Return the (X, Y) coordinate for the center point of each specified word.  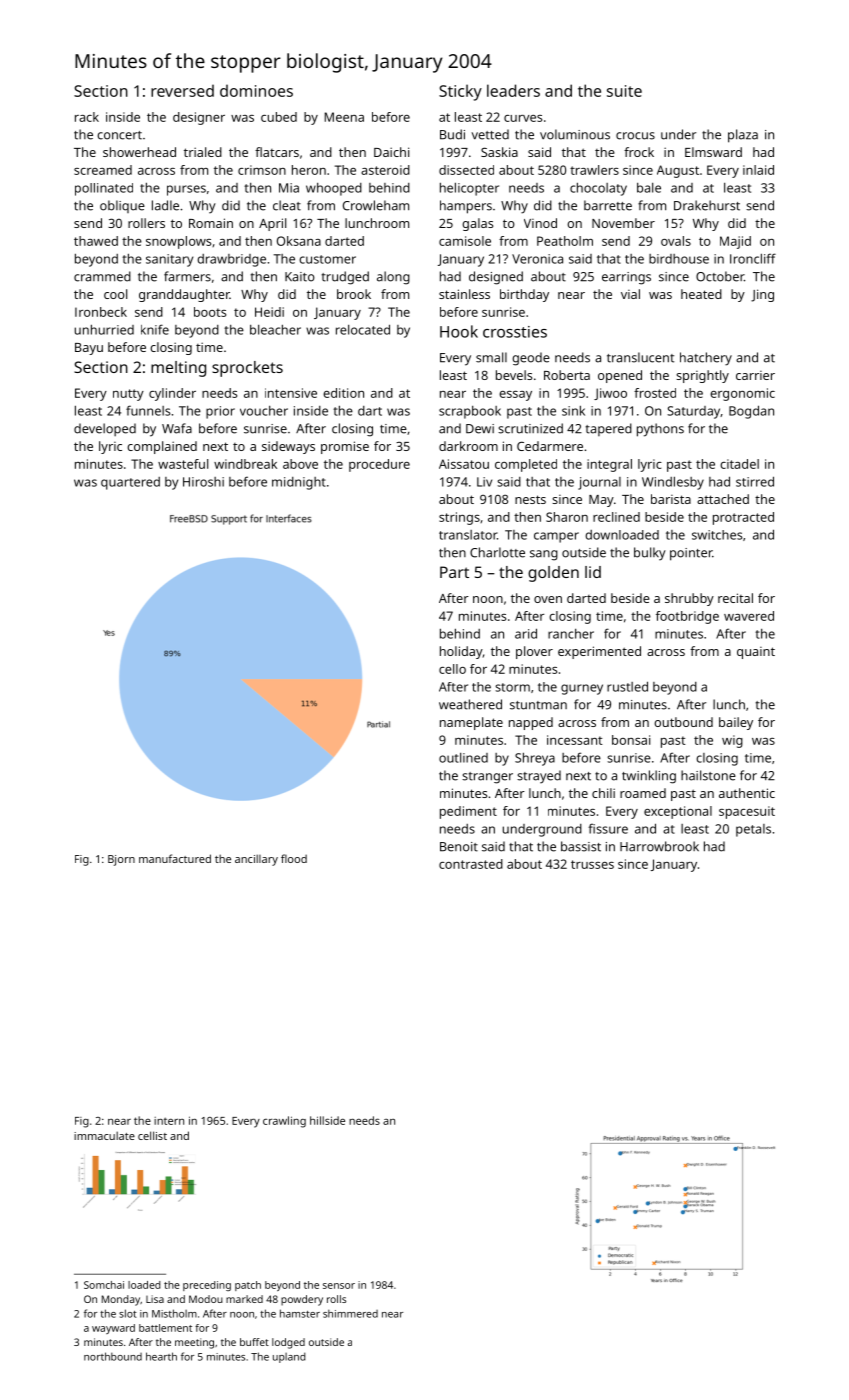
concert (119, 135)
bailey (736, 723)
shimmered (350, 1314)
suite (624, 91)
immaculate (104, 1135)
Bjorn (121, 860)
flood (294, 858)
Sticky (460, 92)
